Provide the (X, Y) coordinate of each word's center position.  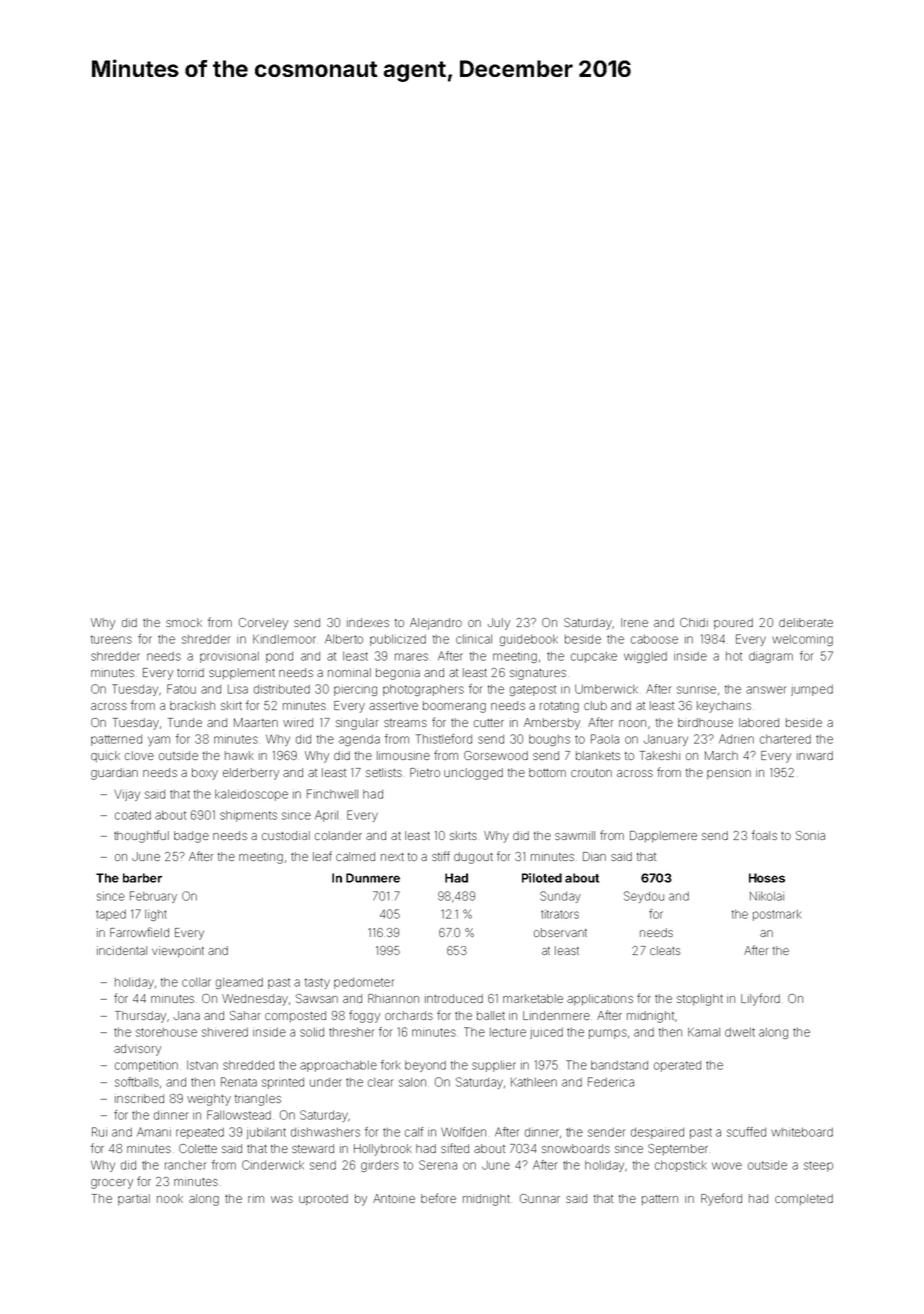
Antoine (394, 1198)
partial (134, 1199)
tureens (111, 639)
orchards (409, 1015)
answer (766, 690)
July (499, 624)
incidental (122, 950)
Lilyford (760, 999)
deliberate (806, 622)
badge (191, 837)
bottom (547, 772)
